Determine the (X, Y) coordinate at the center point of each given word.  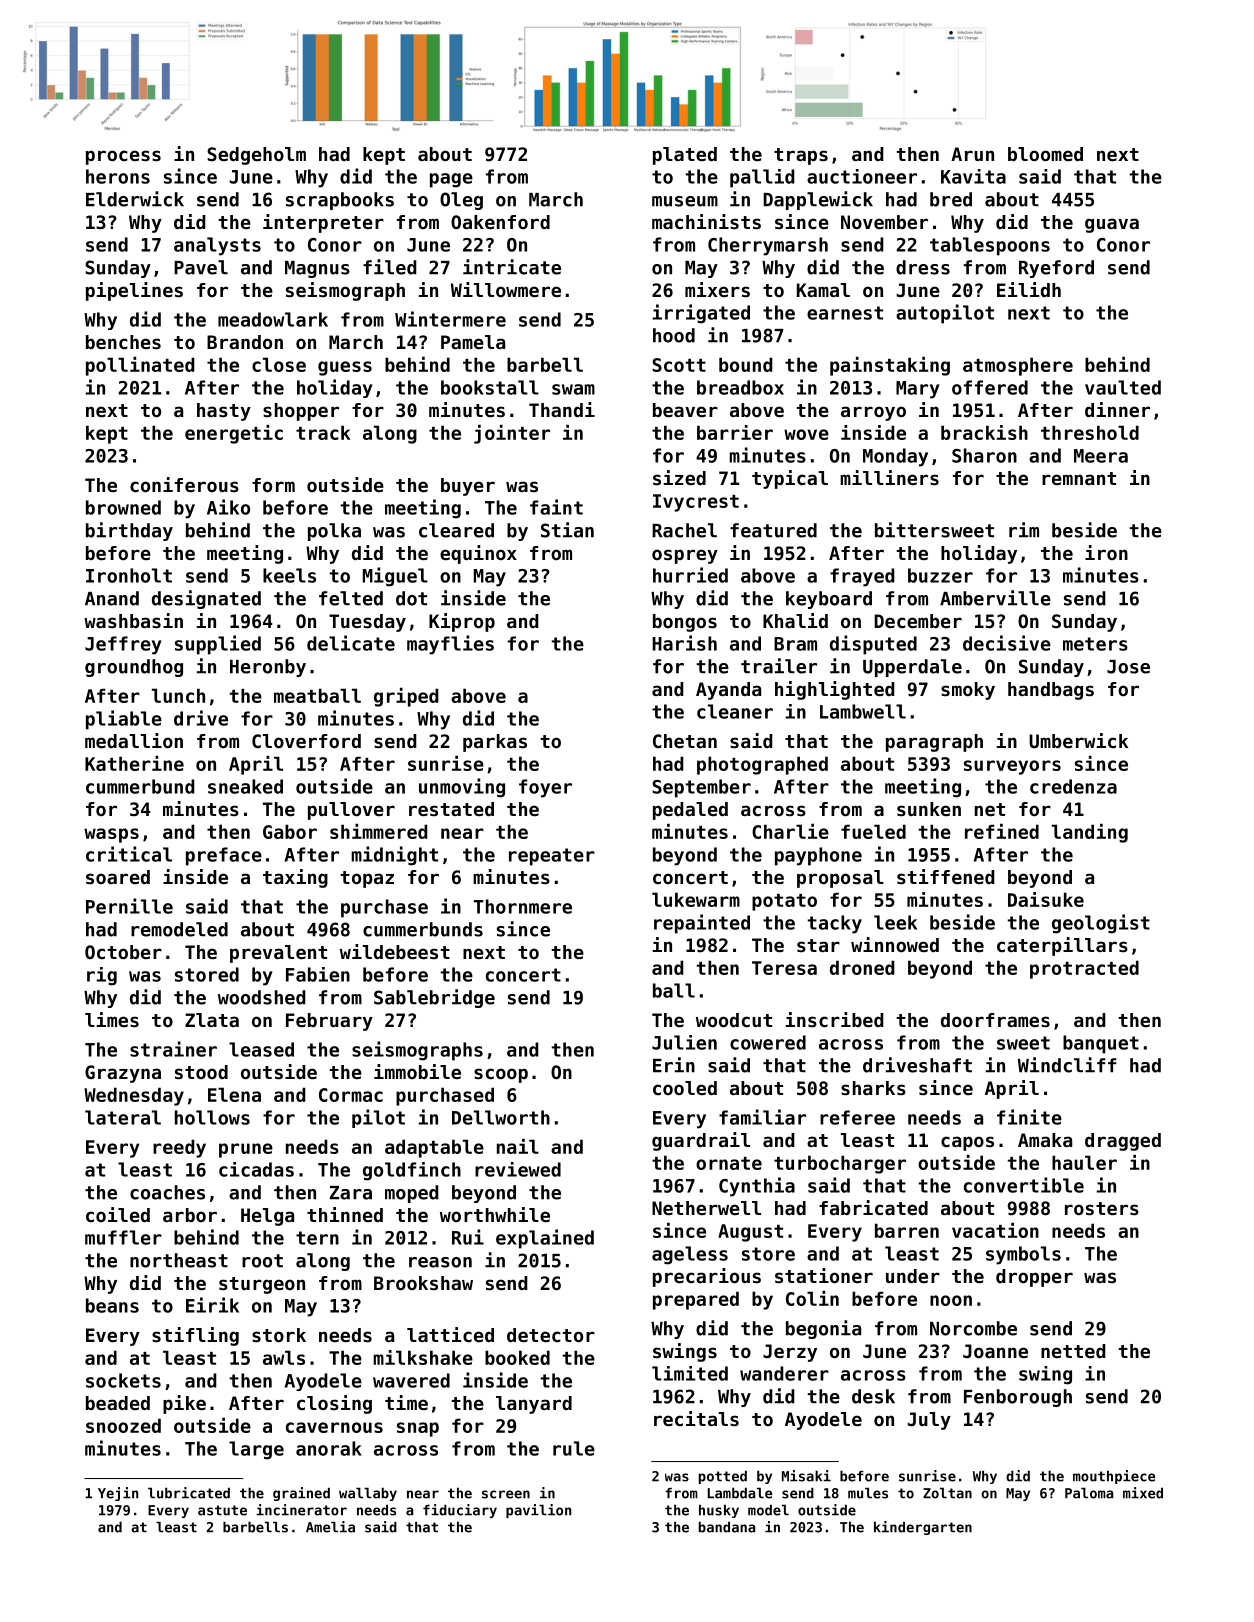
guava (1112, 225)
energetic (234, 434)
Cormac (351, 1095)
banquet (1101, 1044)
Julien (684, 1042)
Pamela (473, 342)
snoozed (123, 1425)
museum (685, 201)
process (123, 157)
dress (923, 267)
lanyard (534, 1405)
